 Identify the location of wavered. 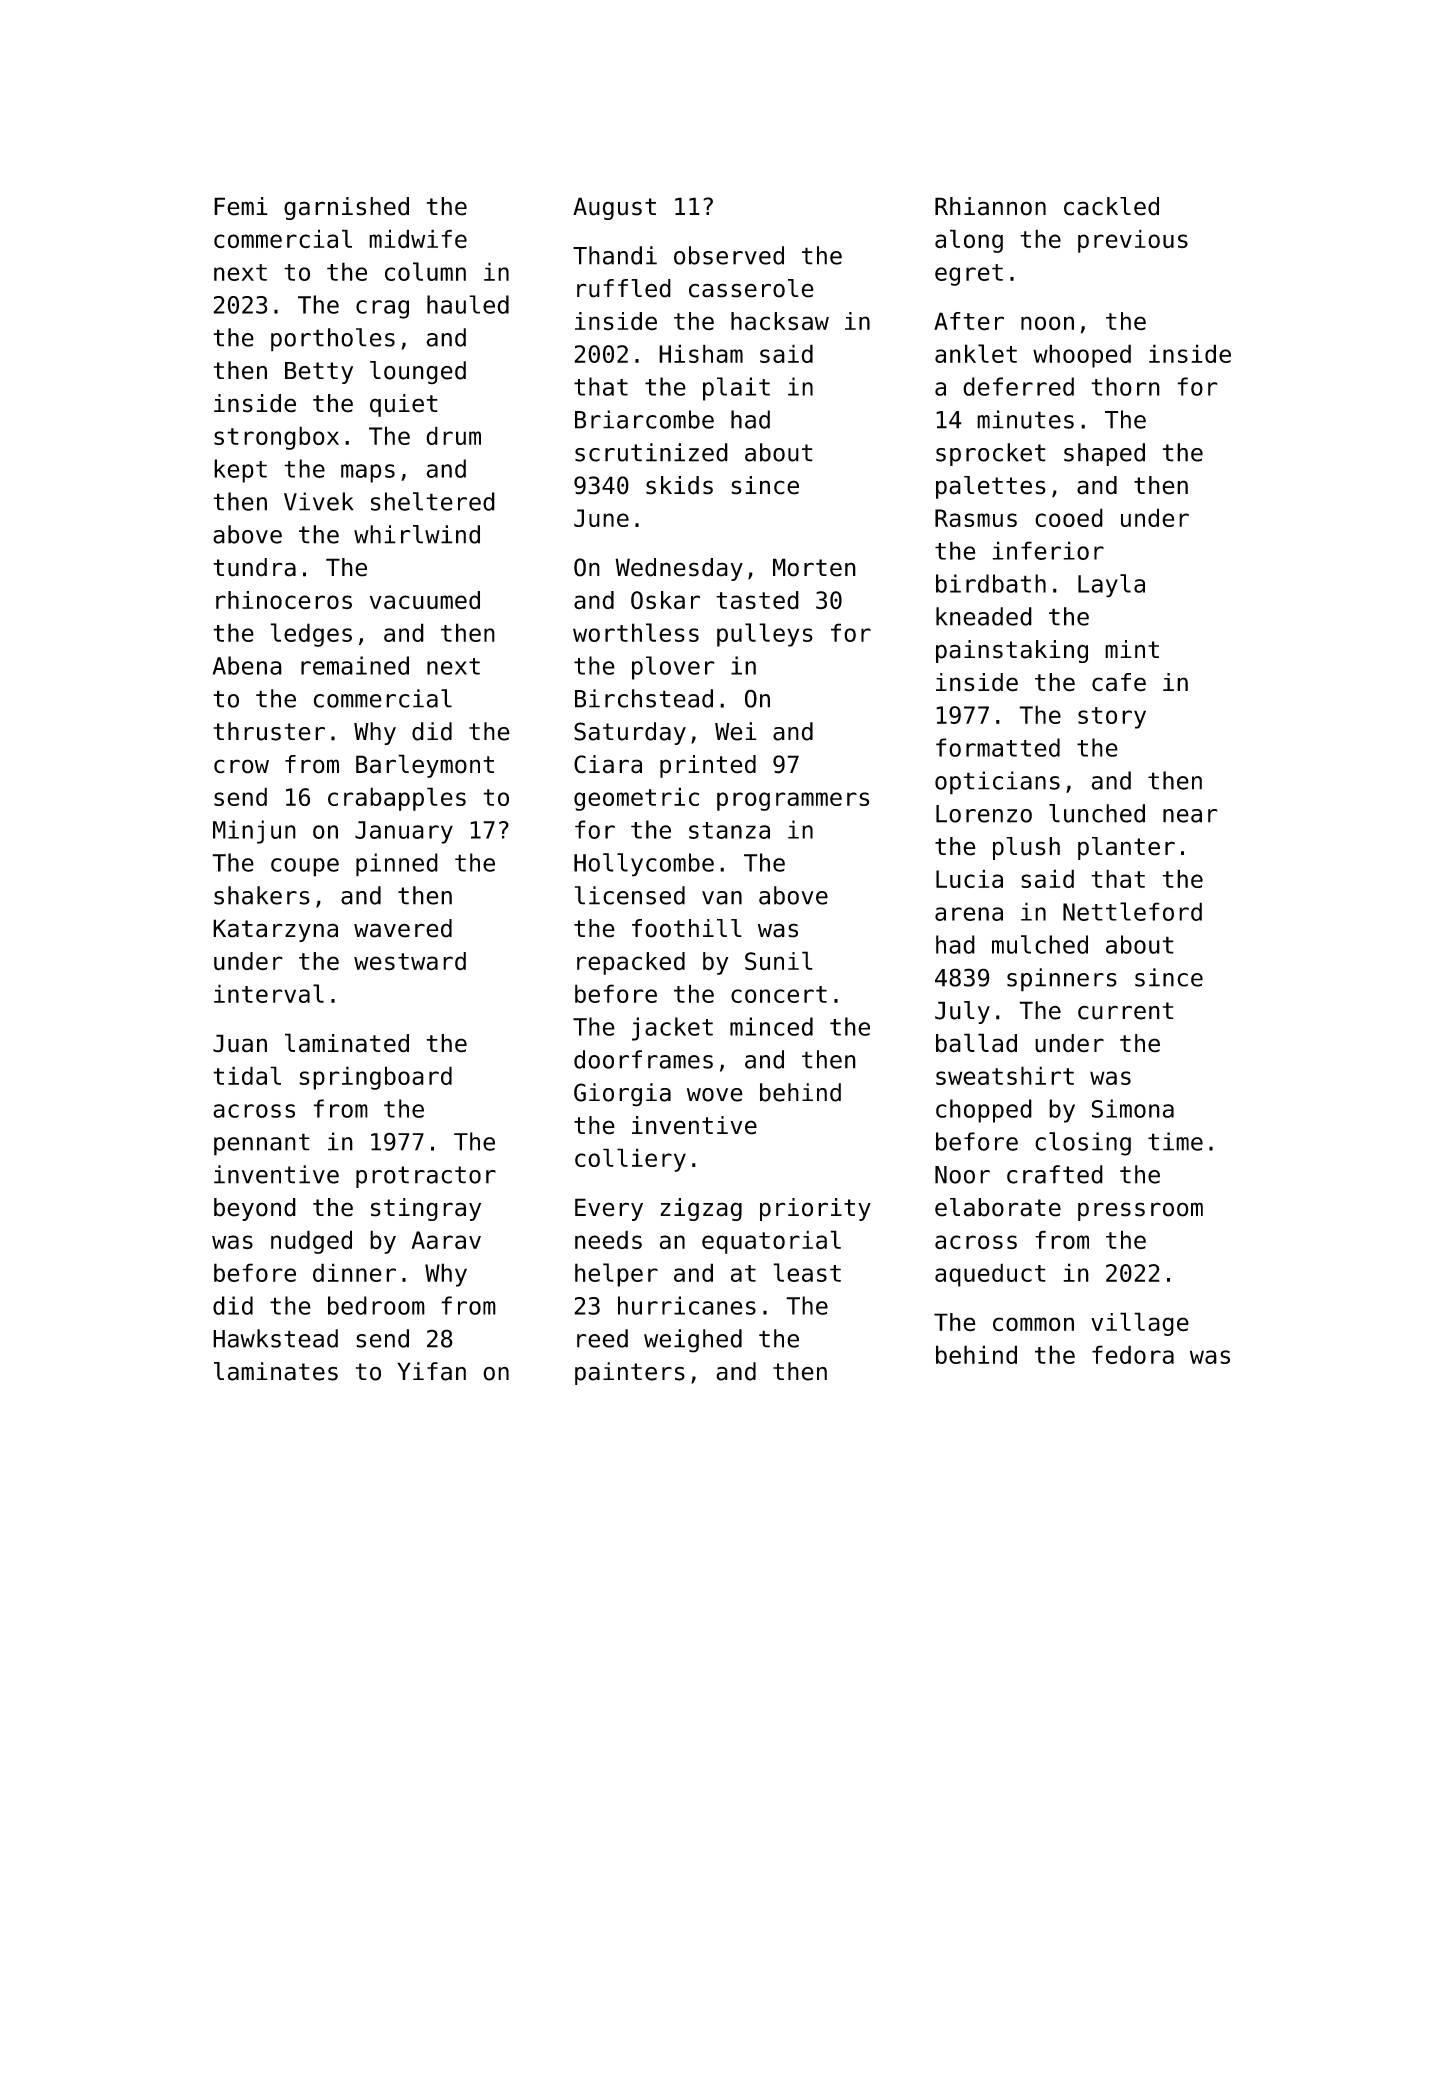
(403, 928).
